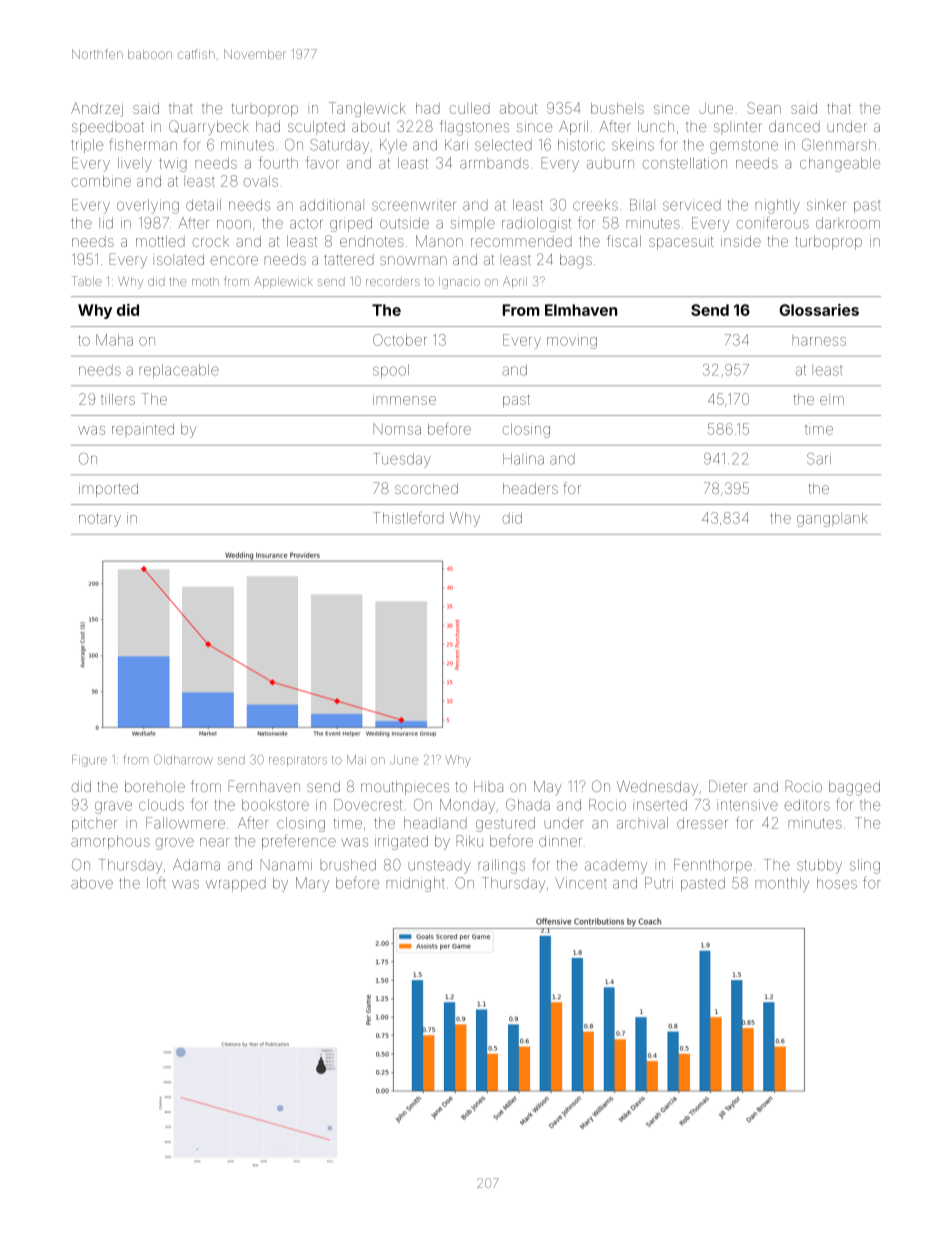  I want to click on Tanglewick, so click(367, 109).
